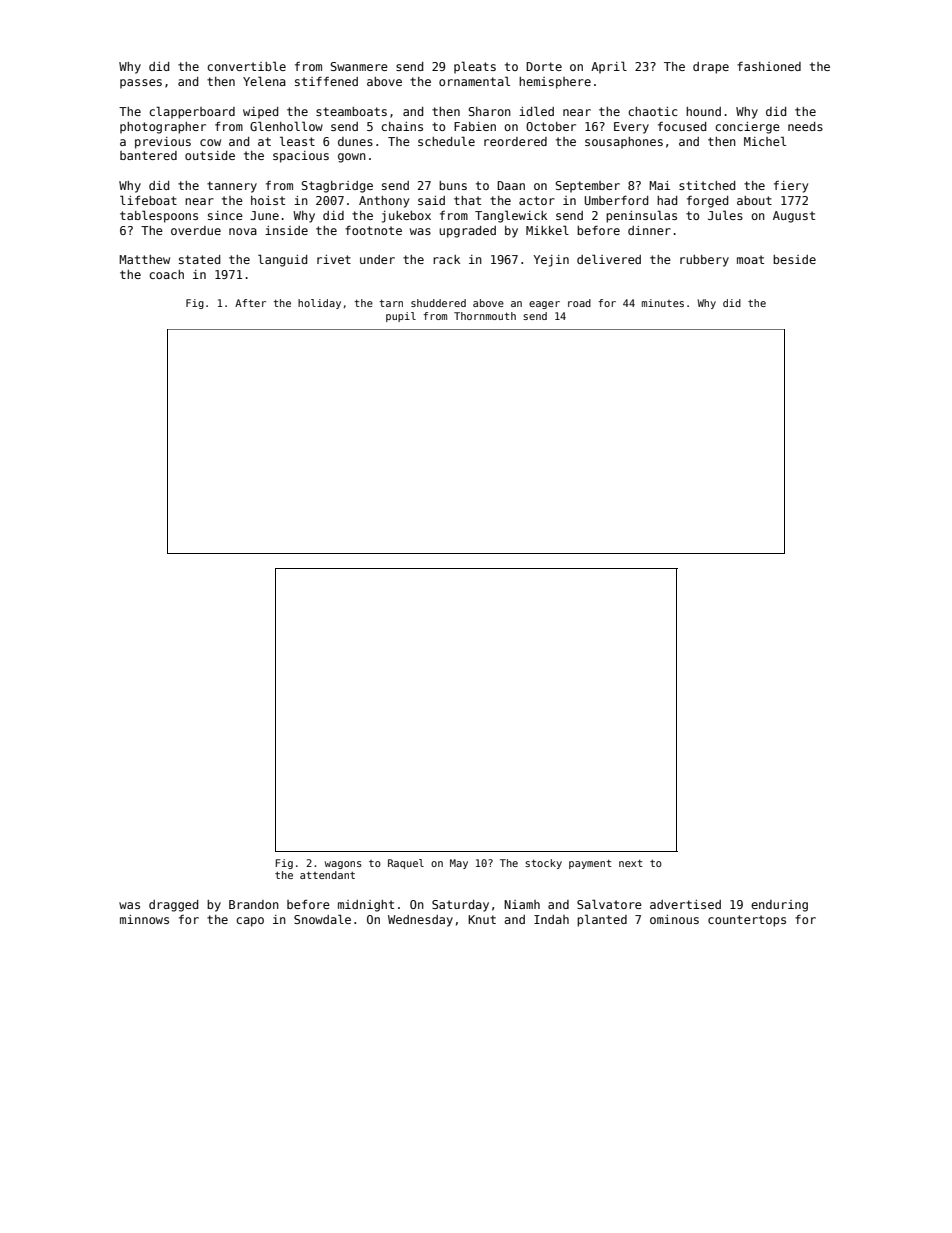 This screenshot has height=1233, width=952. What do you see at coordinates (173, 906) in the screenshot?
I see `dragged` at bounding box center [173, 906].
